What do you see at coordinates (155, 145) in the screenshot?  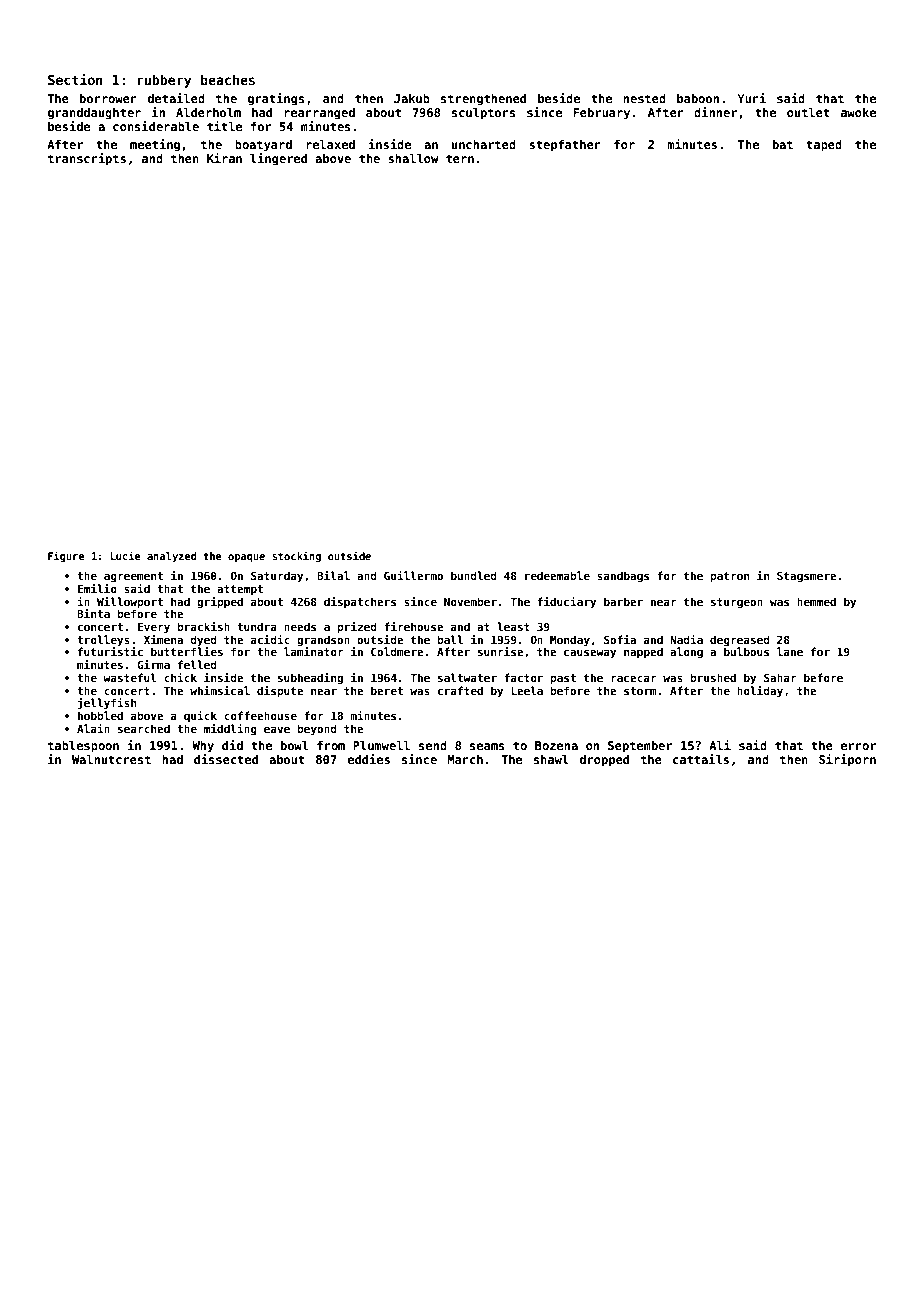 I see `meeting` at bounding box center [155, 145].
